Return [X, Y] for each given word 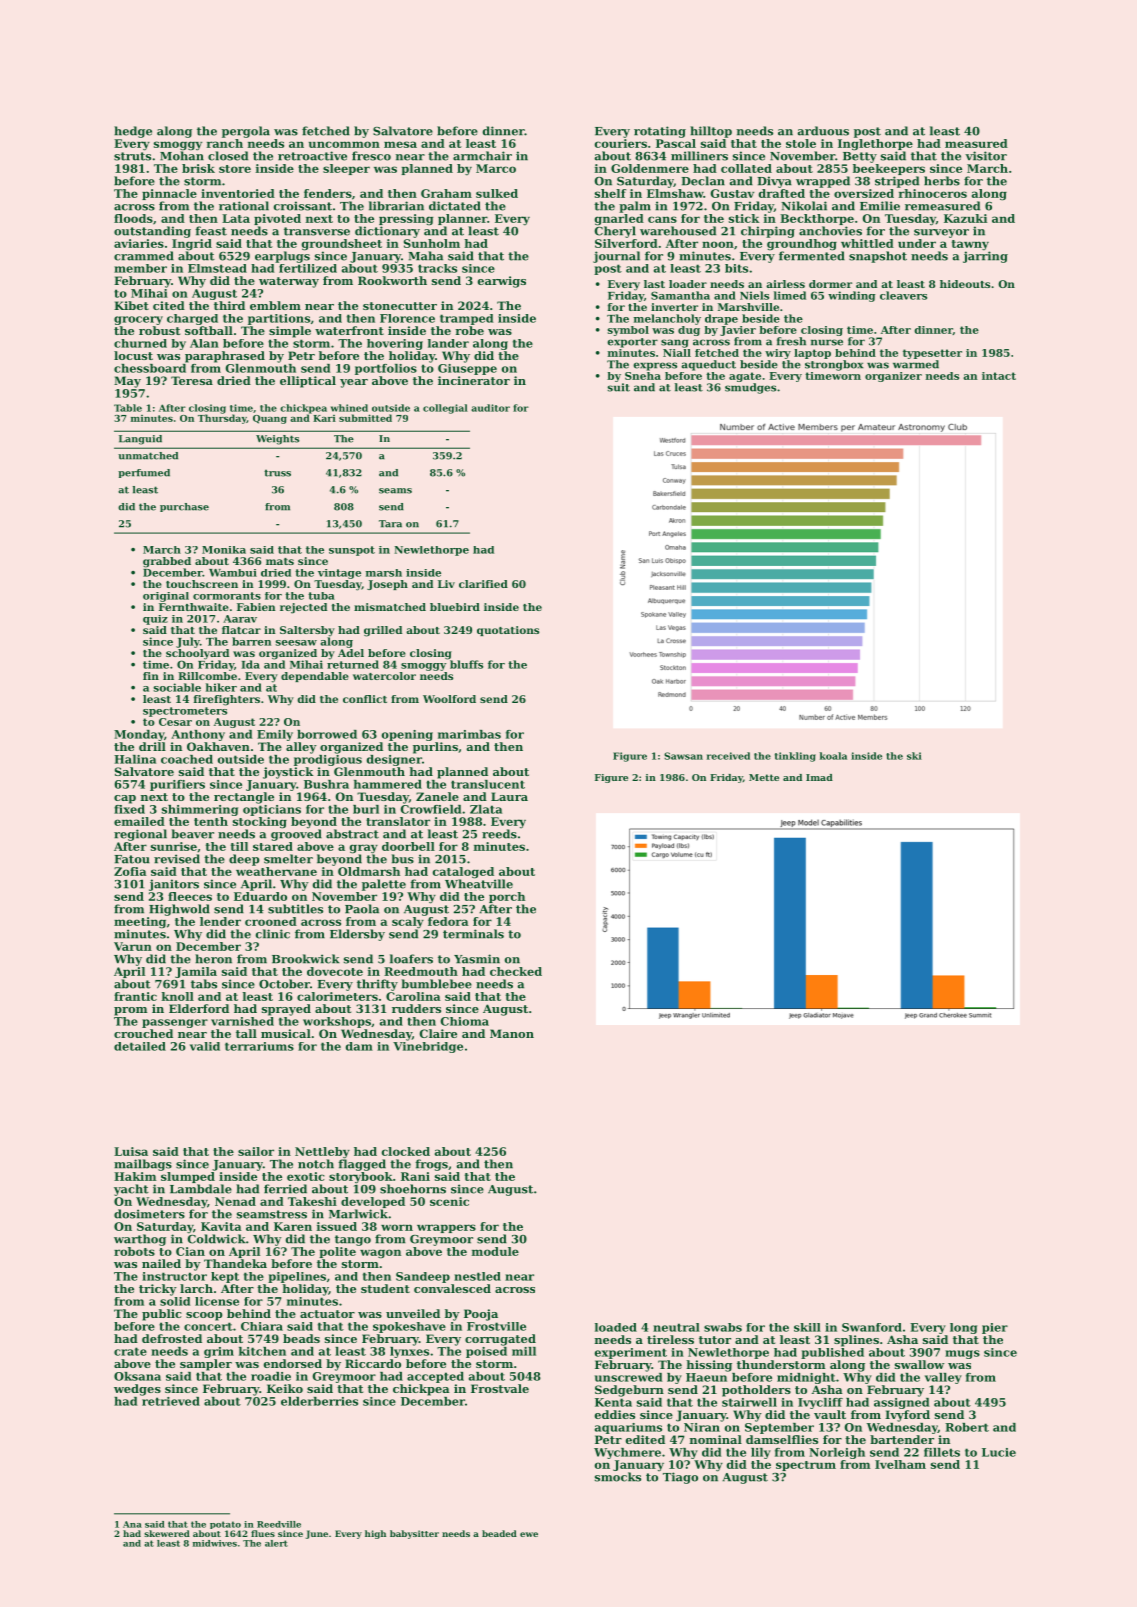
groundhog [802, 245]
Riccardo [373, 1363]
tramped [466, 319]
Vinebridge [428, 1047]
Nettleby [322, 1153]
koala [833, 756]
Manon [512, 1033]
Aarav [240, 619]
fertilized [308, 268]
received [728, 756]
